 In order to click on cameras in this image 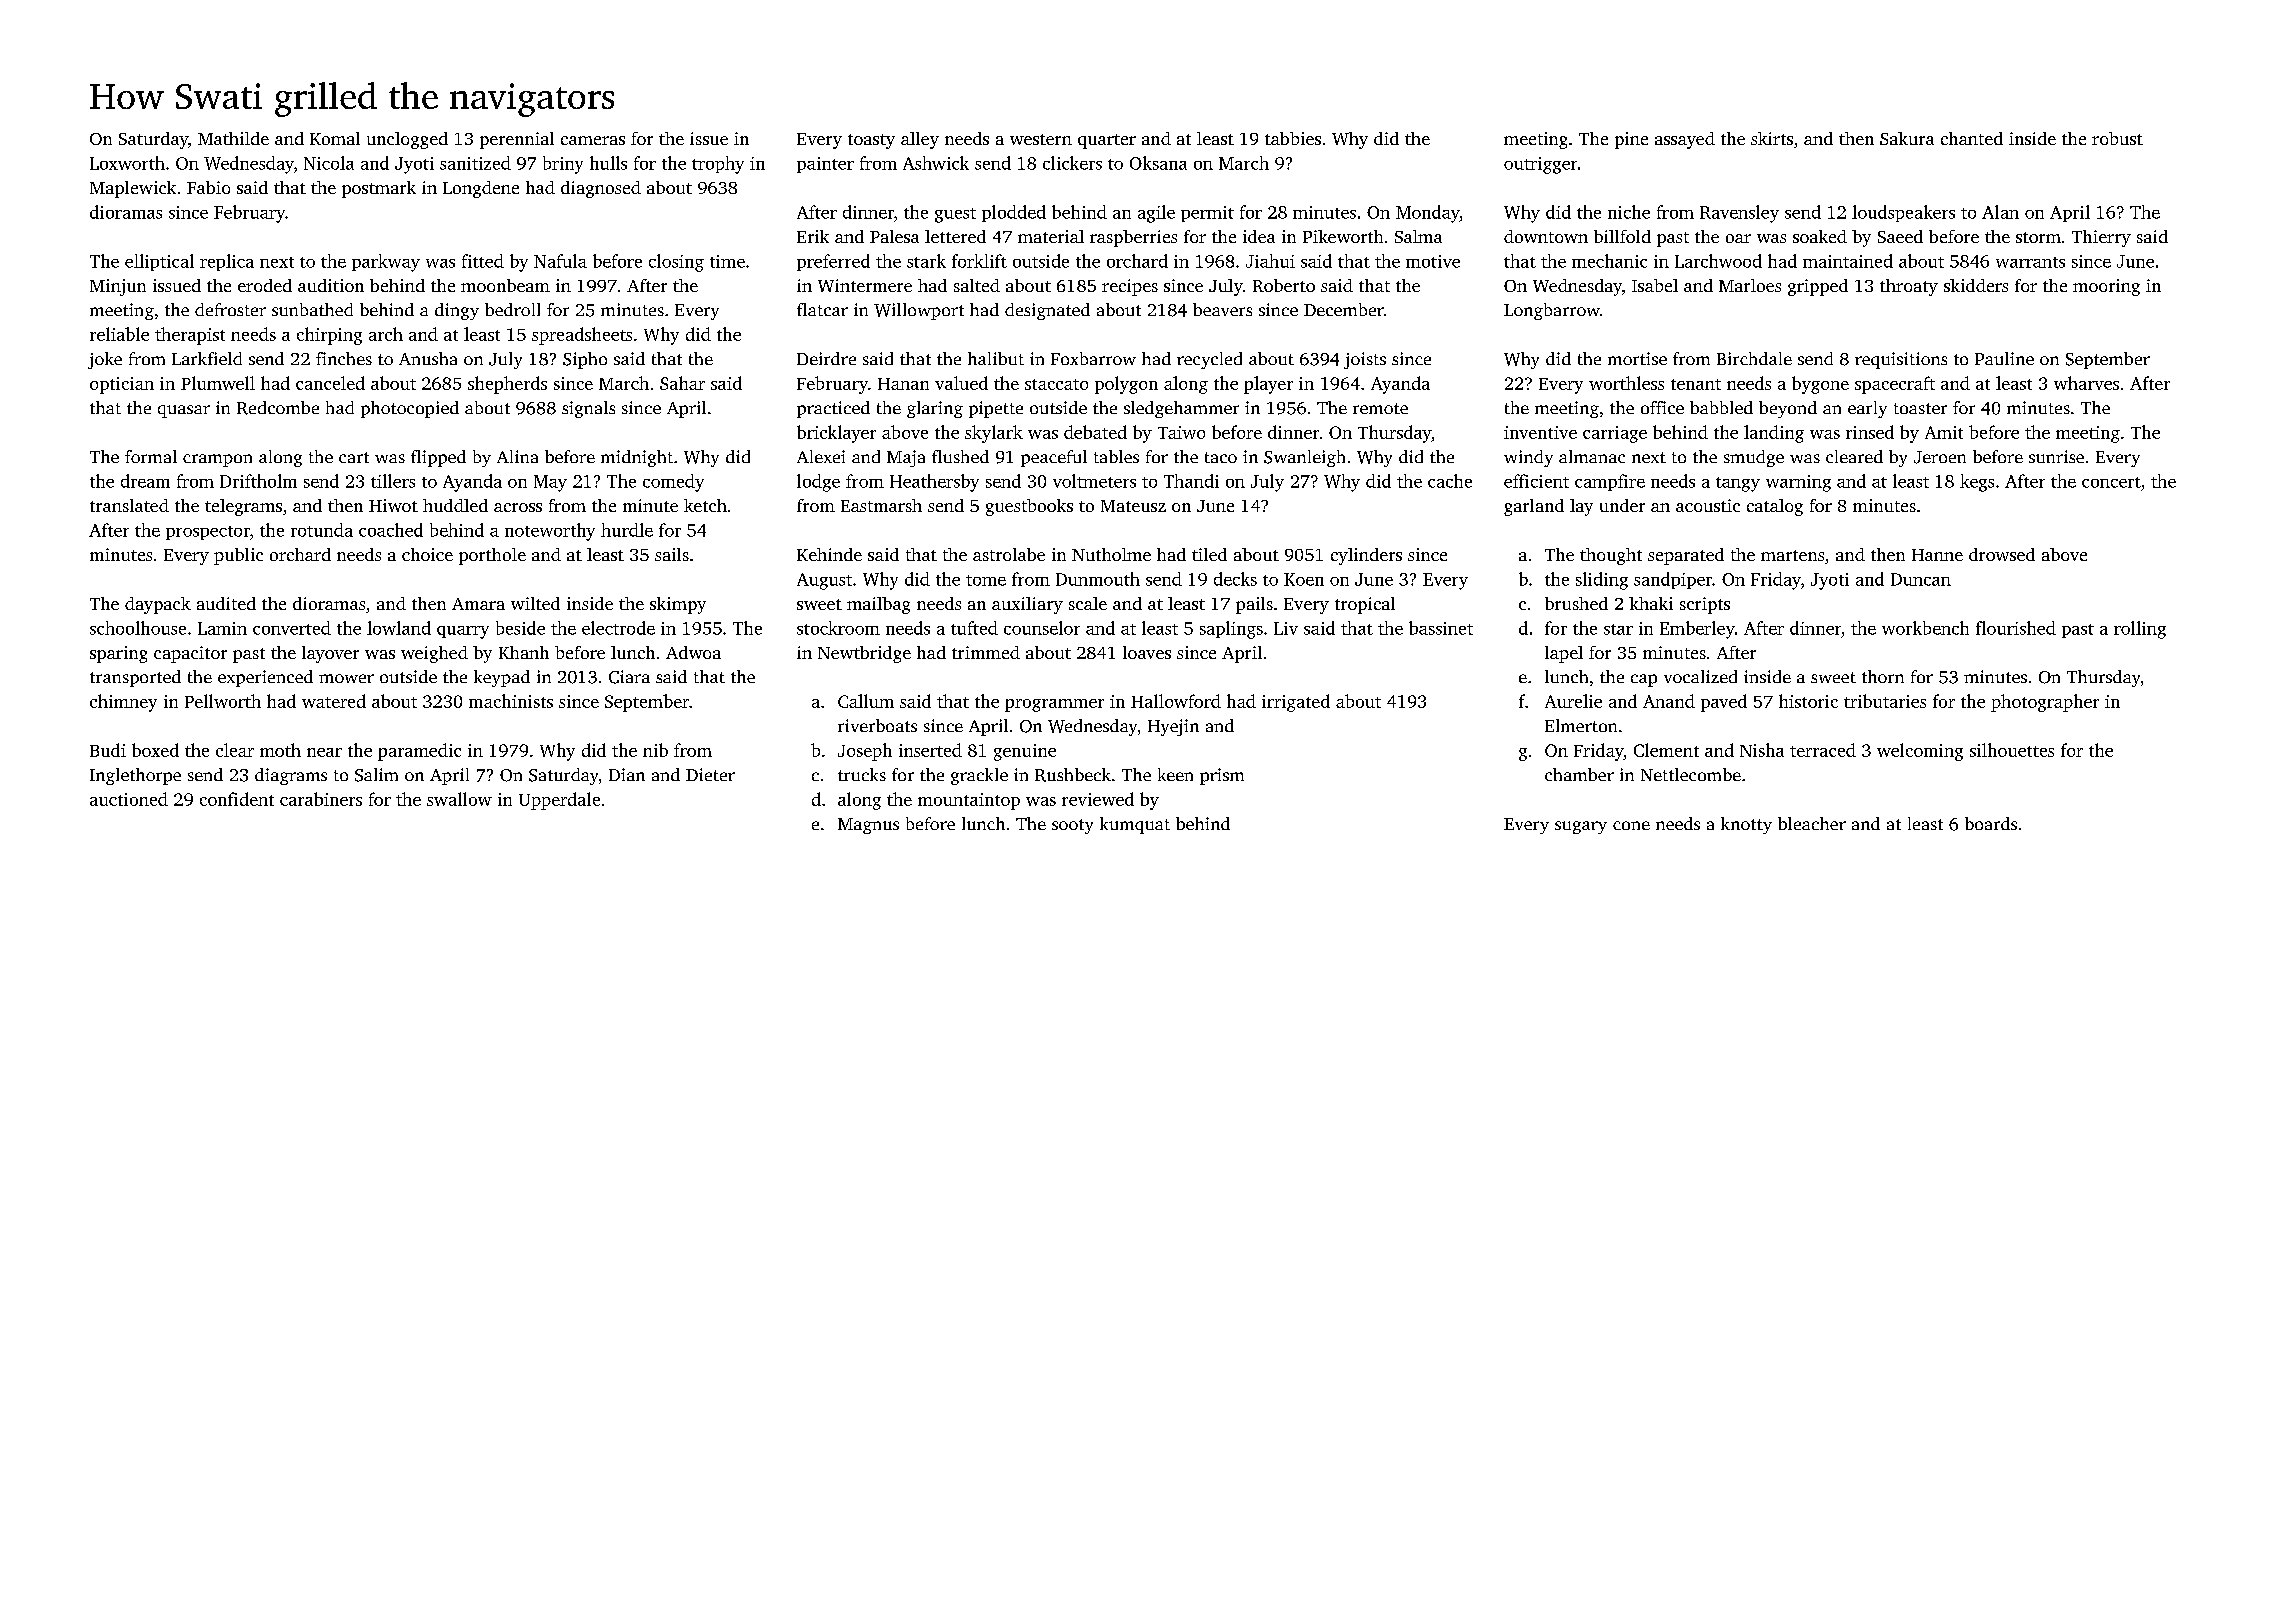, I will do `click(593, 140)`.
